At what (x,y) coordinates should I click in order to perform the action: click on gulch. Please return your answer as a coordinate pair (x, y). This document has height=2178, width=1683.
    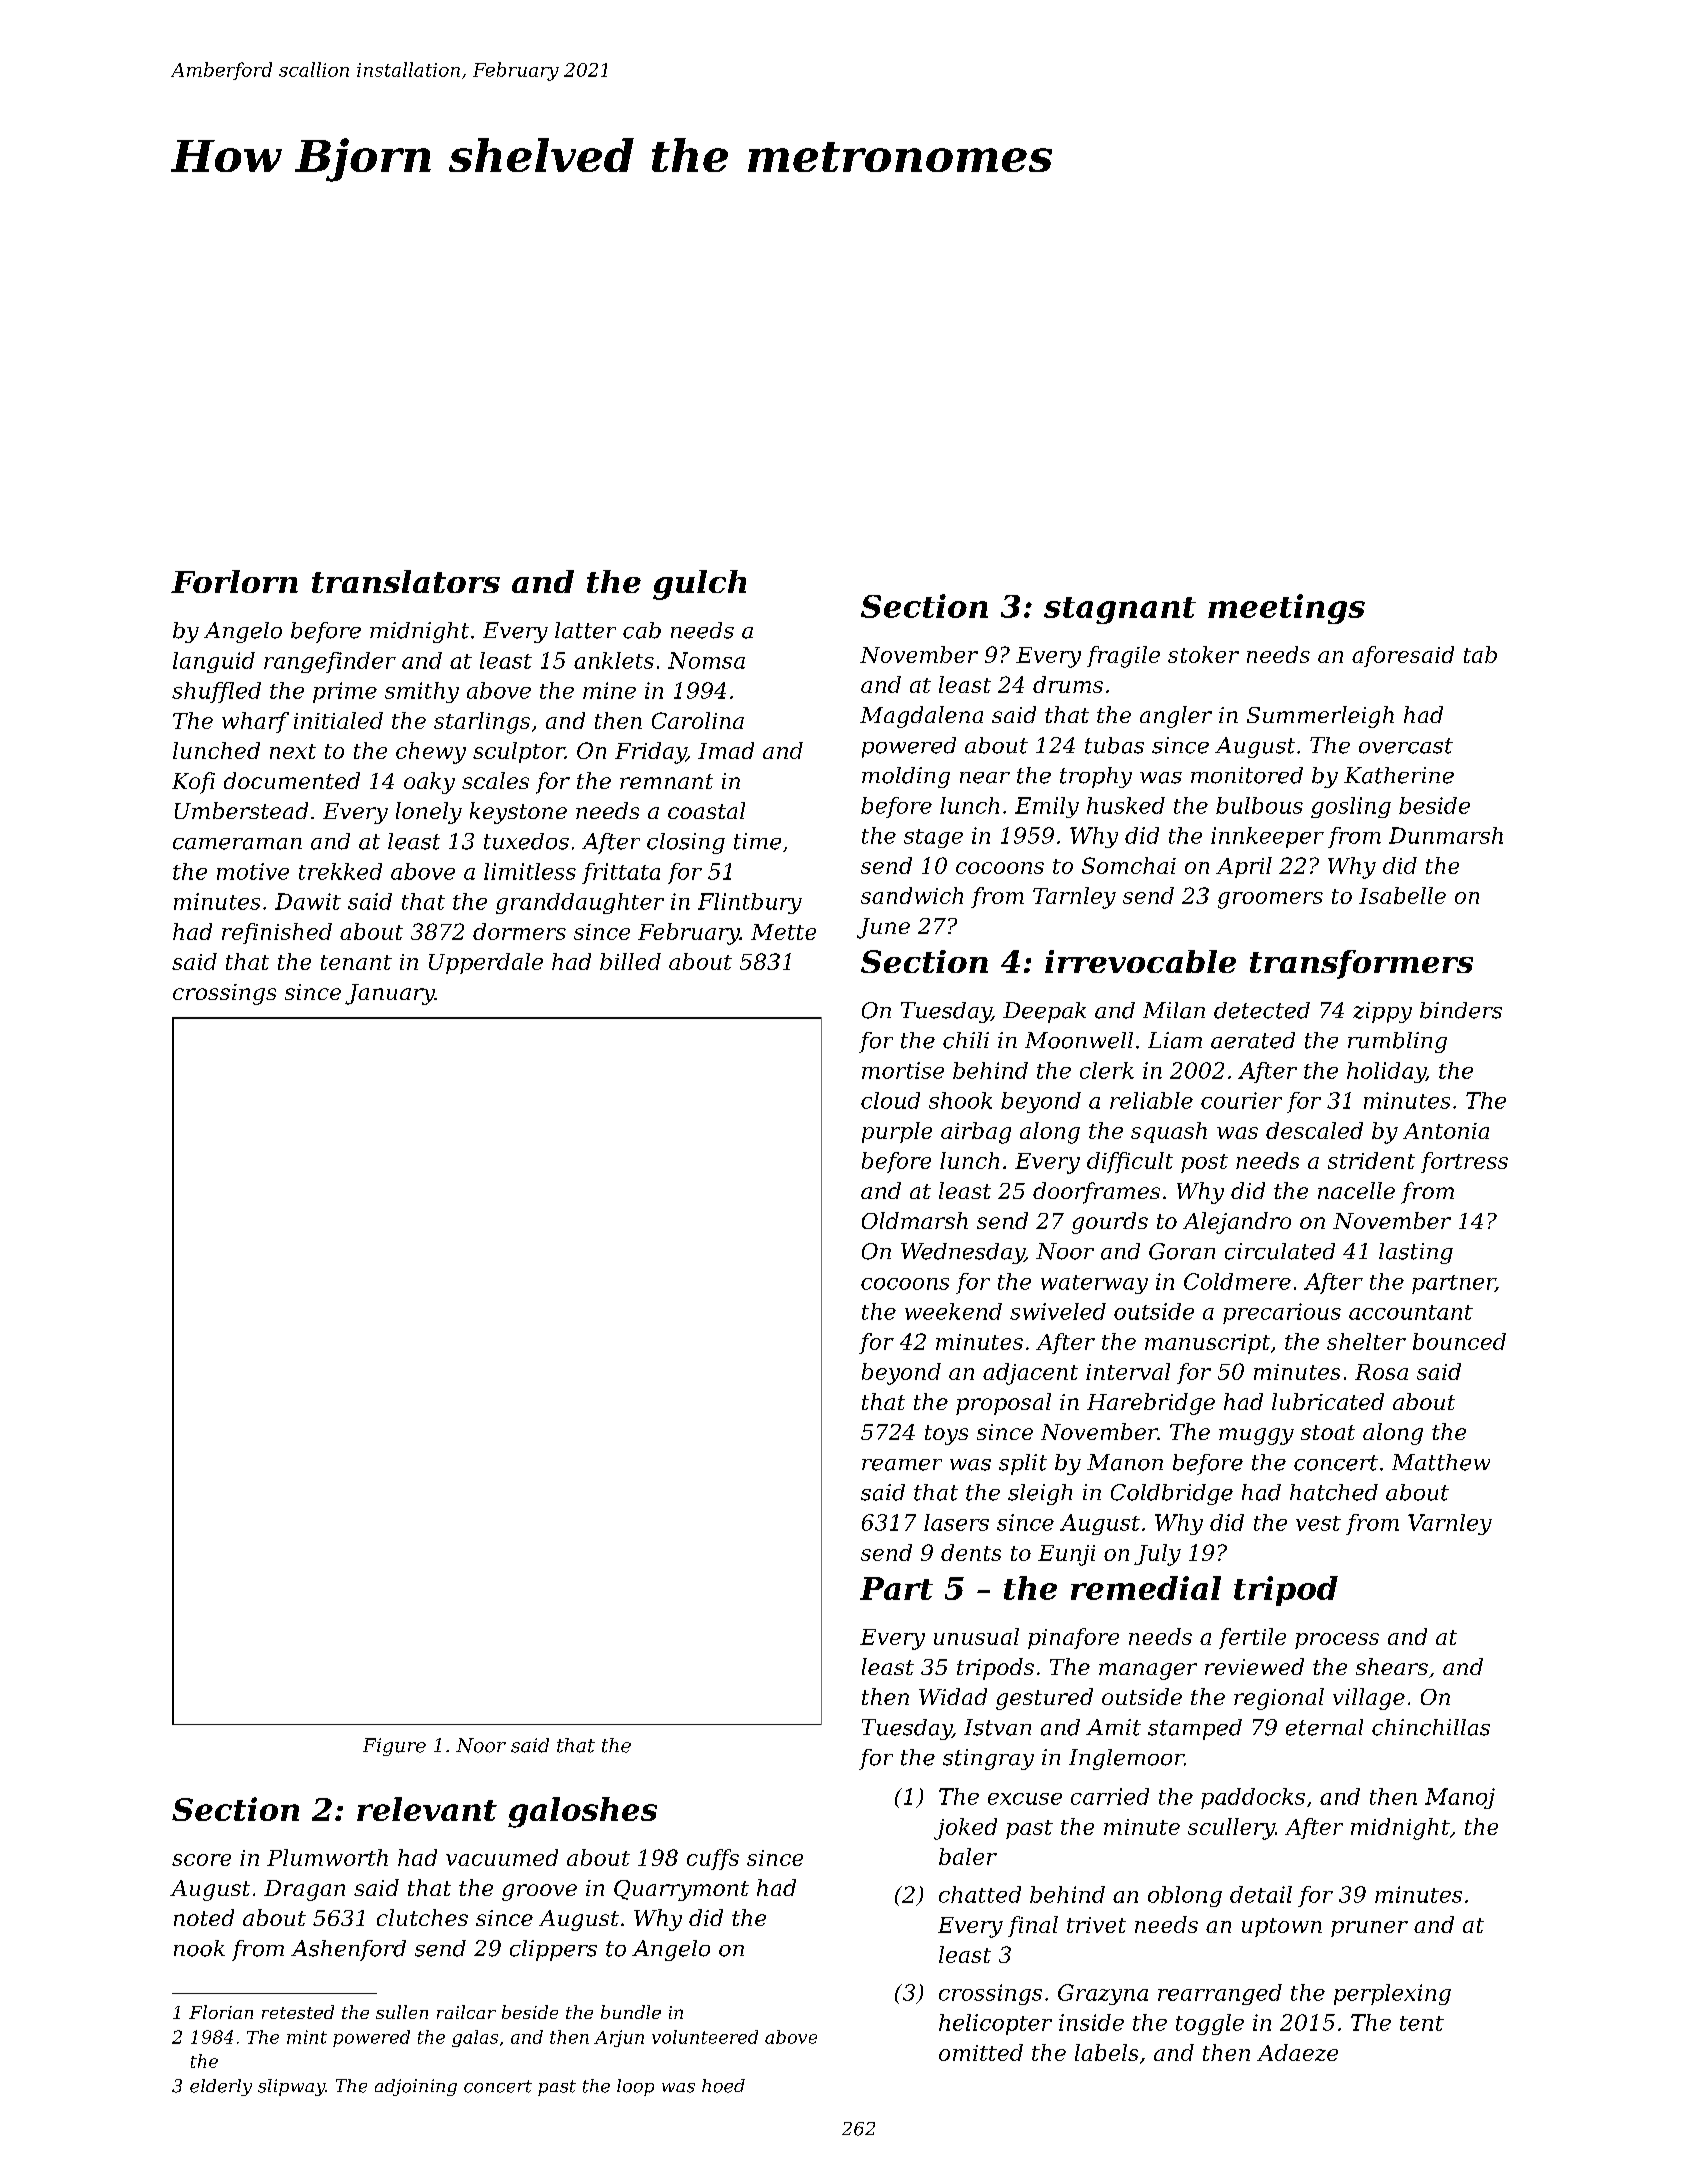
    Looking at the image, I should click on (699, 585).
